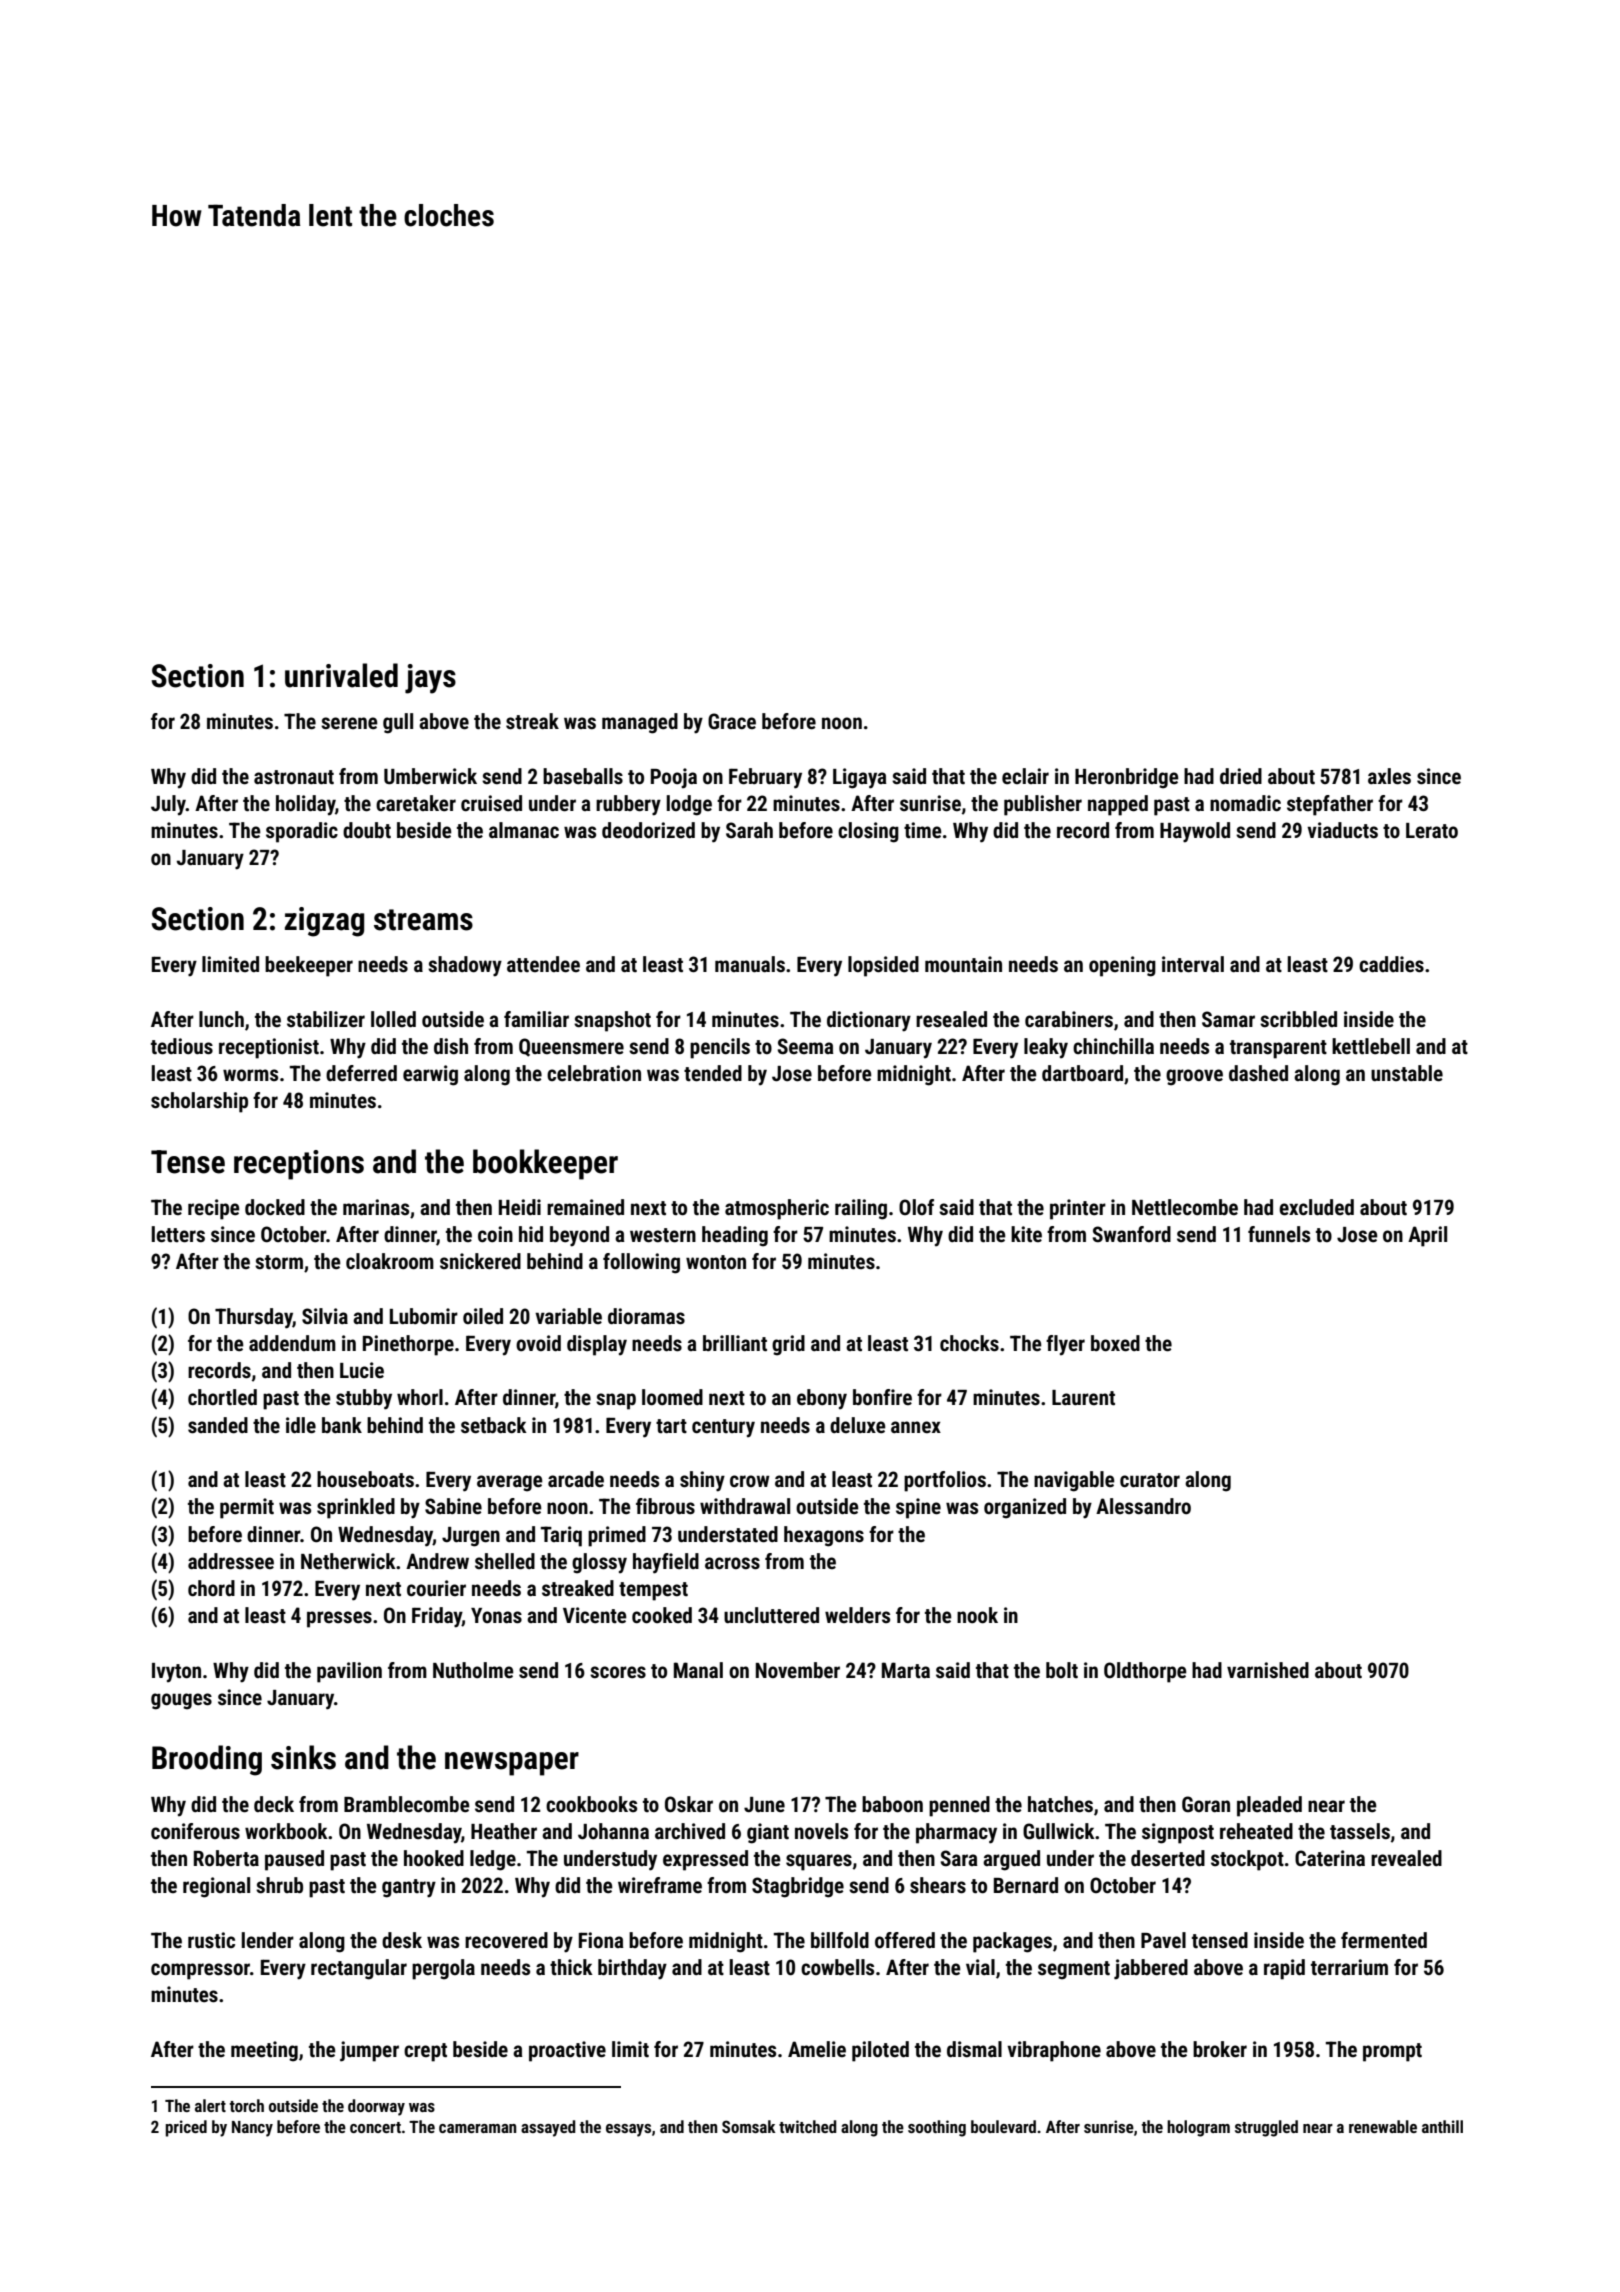 The height and width of the screenshot is (2292, 1620). Describe the element at coordinates (571, 1967) in the screenshot. I see `thick` at that location.
